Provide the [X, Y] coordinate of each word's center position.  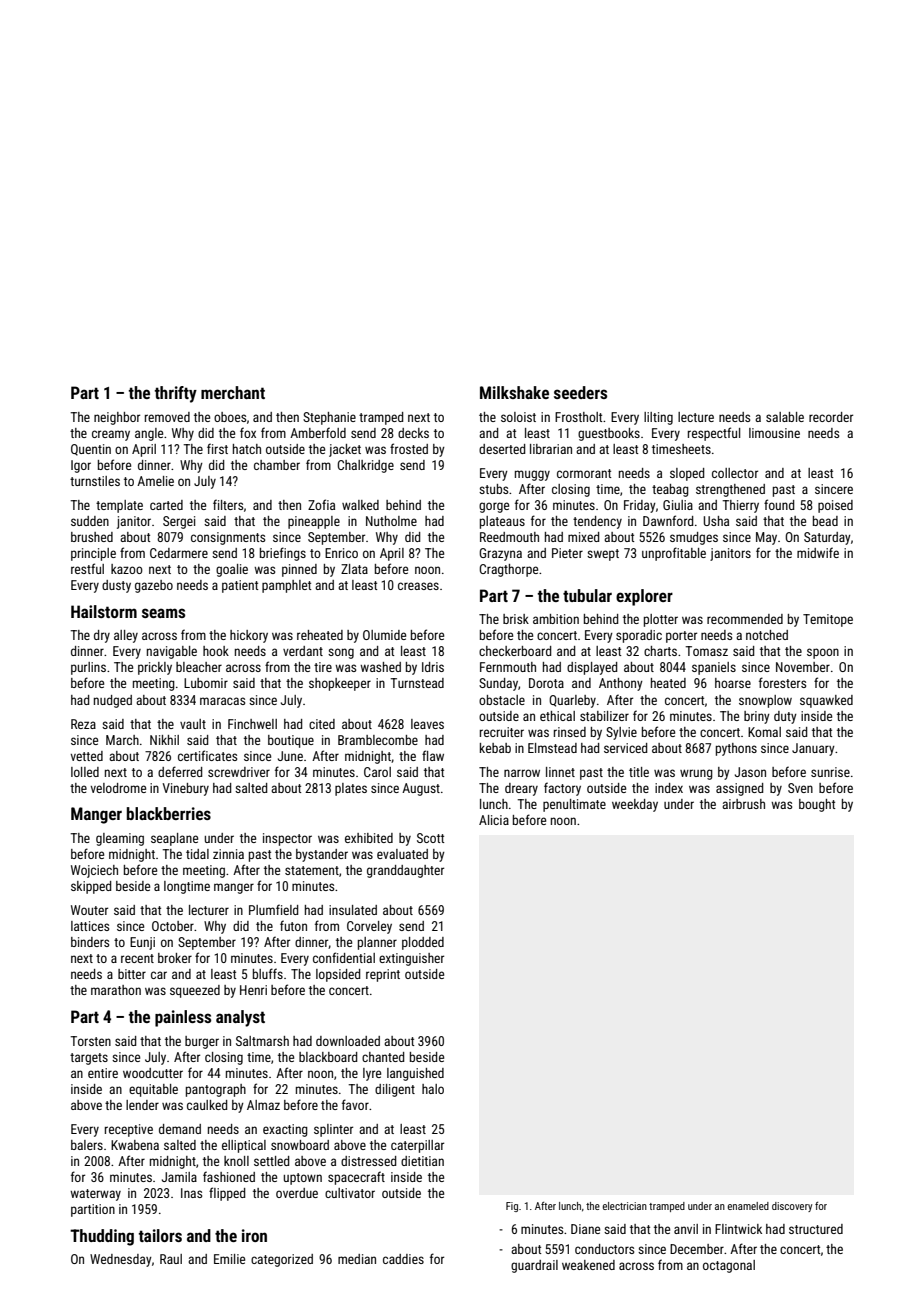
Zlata [354, 569]
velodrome [118, 788]
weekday [635, 805]
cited [322, 724]
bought [817, 805]
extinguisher [411, 959]
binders [90, 942]
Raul [171, 1259]
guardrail [534, 1266]
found [779, 504]
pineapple [314, 522]
